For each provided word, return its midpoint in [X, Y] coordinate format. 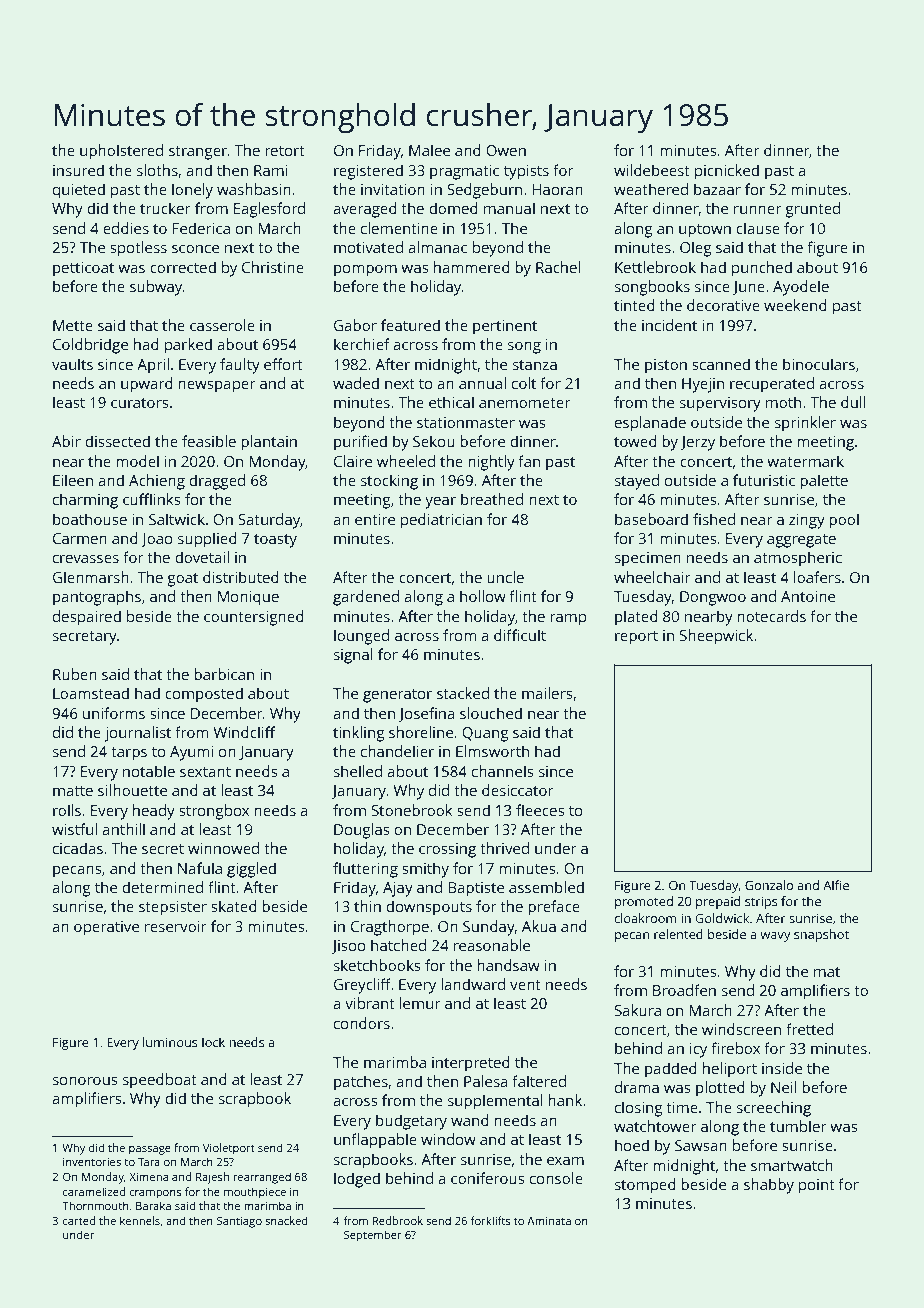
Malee [429, 150]
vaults [72, 364]
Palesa [486, 1081]
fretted [809, 1029]
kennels [140, 1220]
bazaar [717, 189]
